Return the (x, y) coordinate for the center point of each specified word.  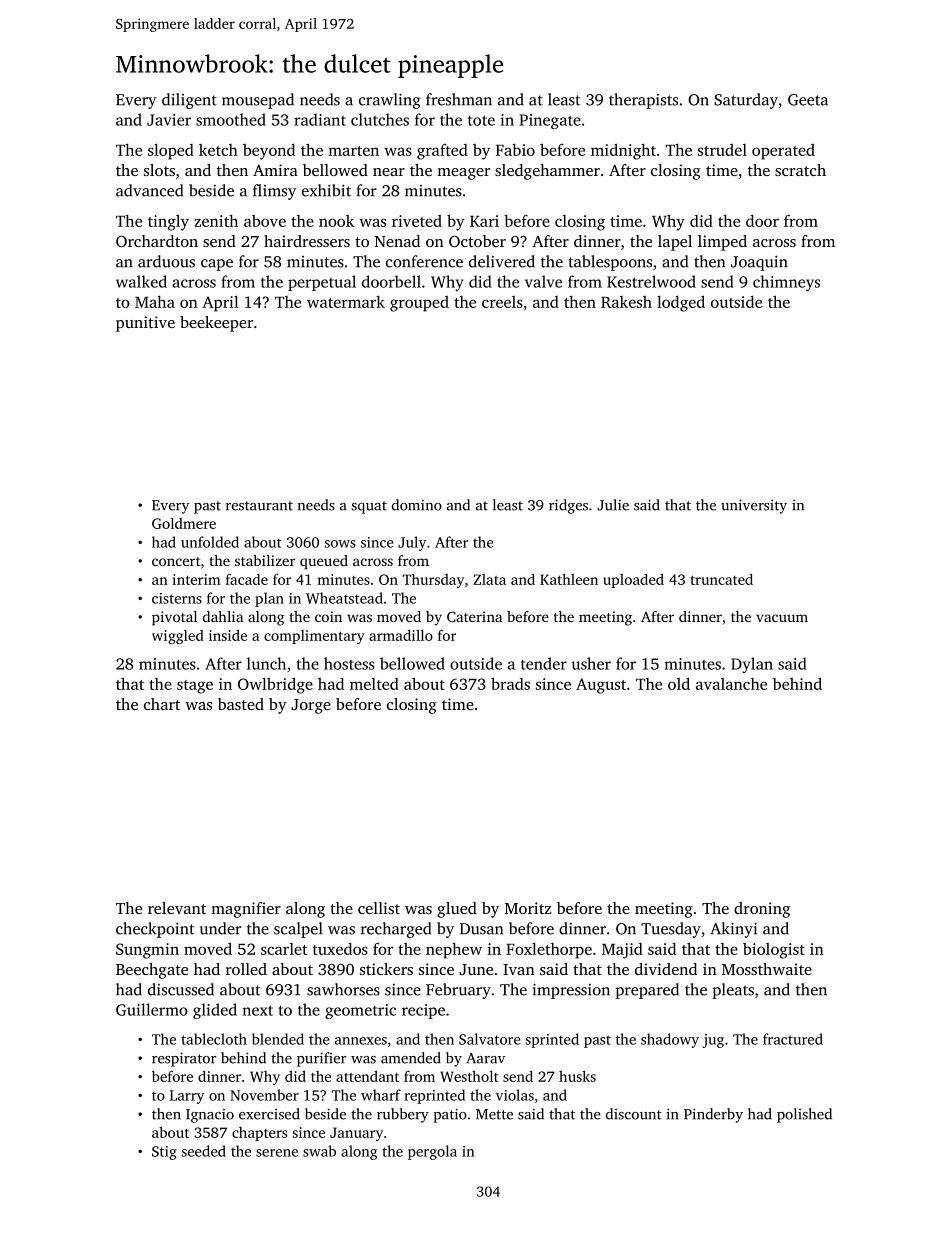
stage (195, 687)
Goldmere (184, 523)
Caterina (474, 616)
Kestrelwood (651, 281)
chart (162, 704)
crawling (390, 101)
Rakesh (626, 302)
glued (457, 910)
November (264, 1095)
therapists (643, 101)
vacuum (782, 618)
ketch (218, 150)
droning (762, 910)
